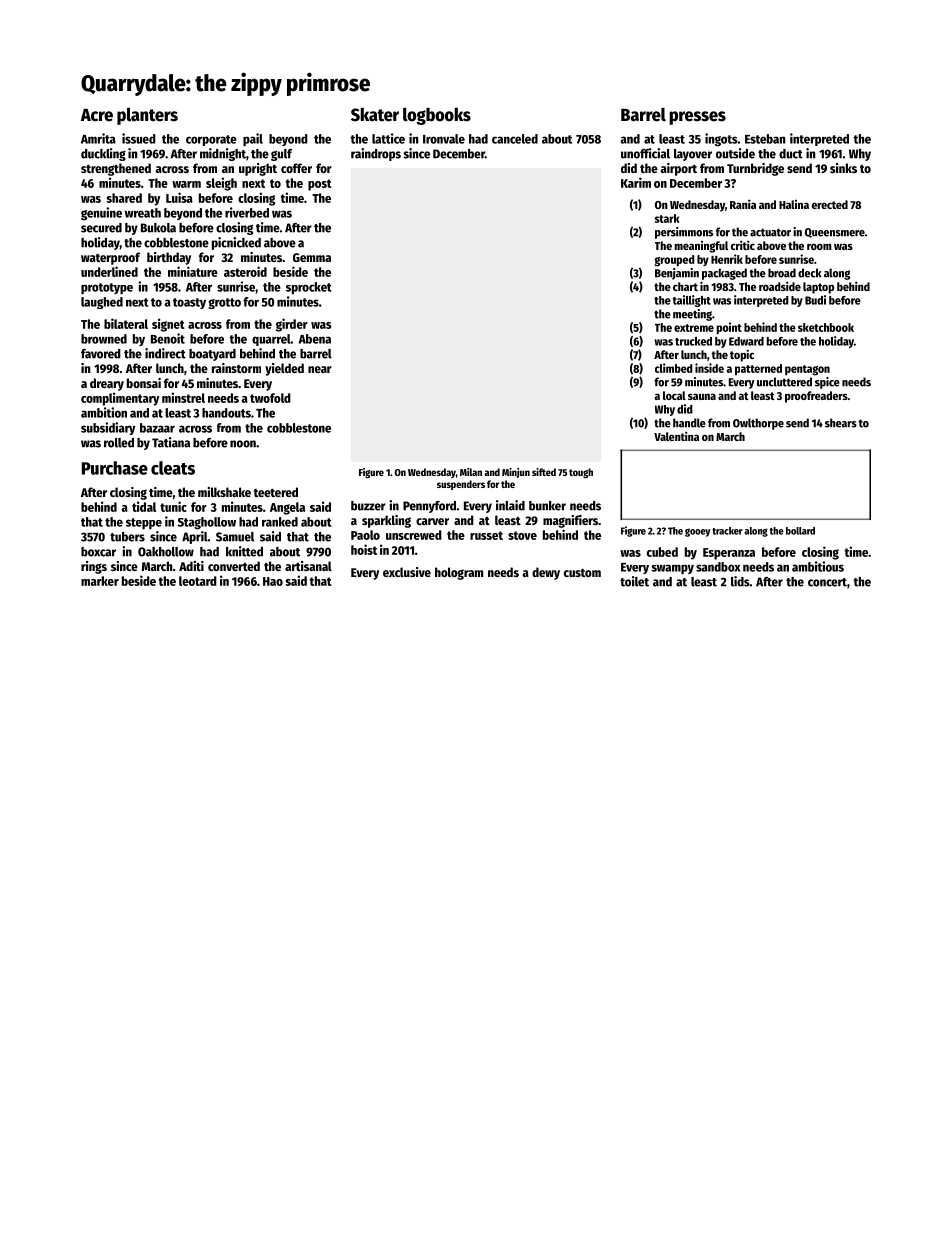 This screenshot has width=952, height=1233. What do you see at coordinates (315, 339) in the screenshot?
I see `Abena` at bounding box center [315, 339].
